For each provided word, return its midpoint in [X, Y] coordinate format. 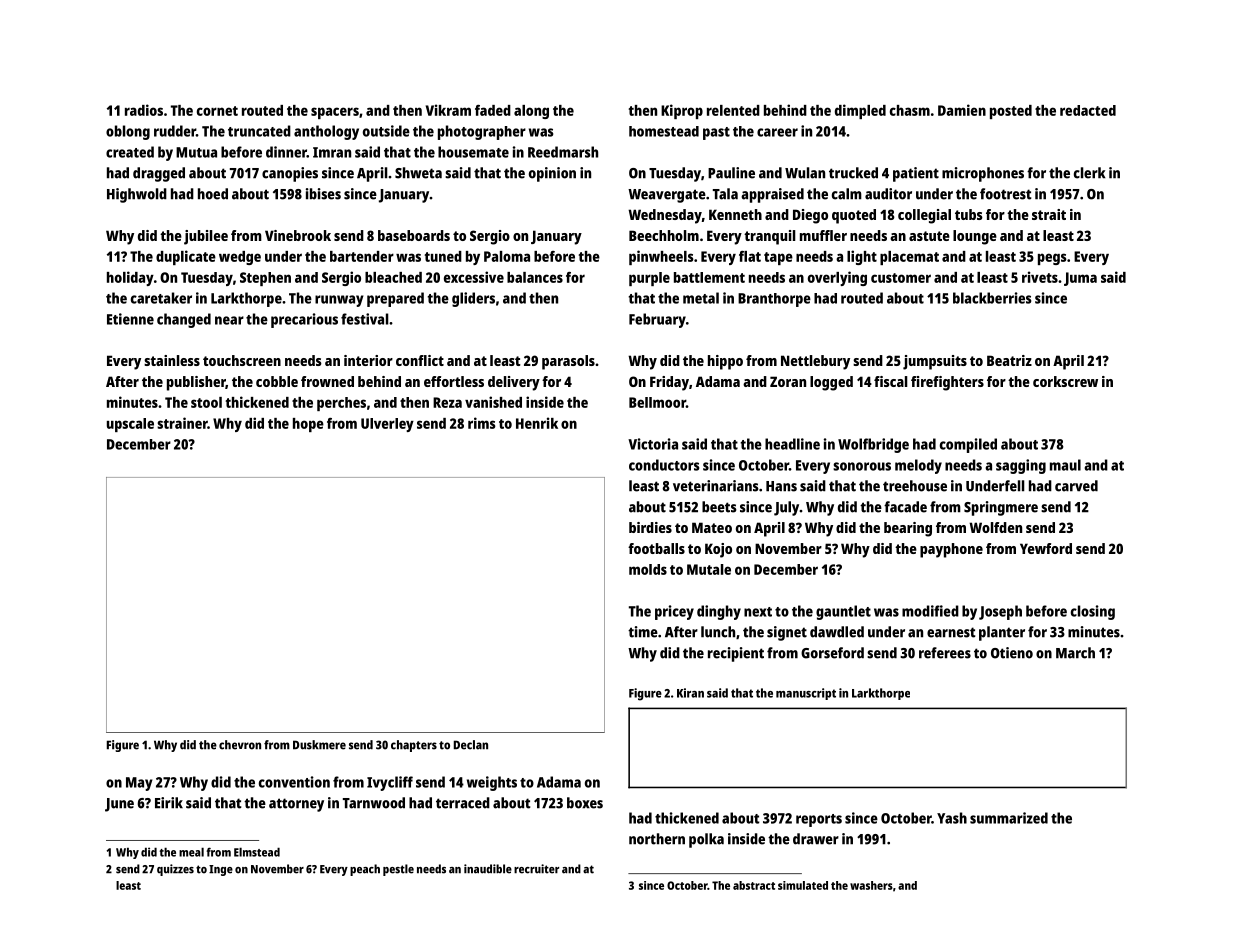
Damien [962, 110]
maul [1065, 465]
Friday [669, 383]
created [130, 152]
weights [492, 783]
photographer [482, 132]
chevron [240, 745]
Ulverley [387, 425]
